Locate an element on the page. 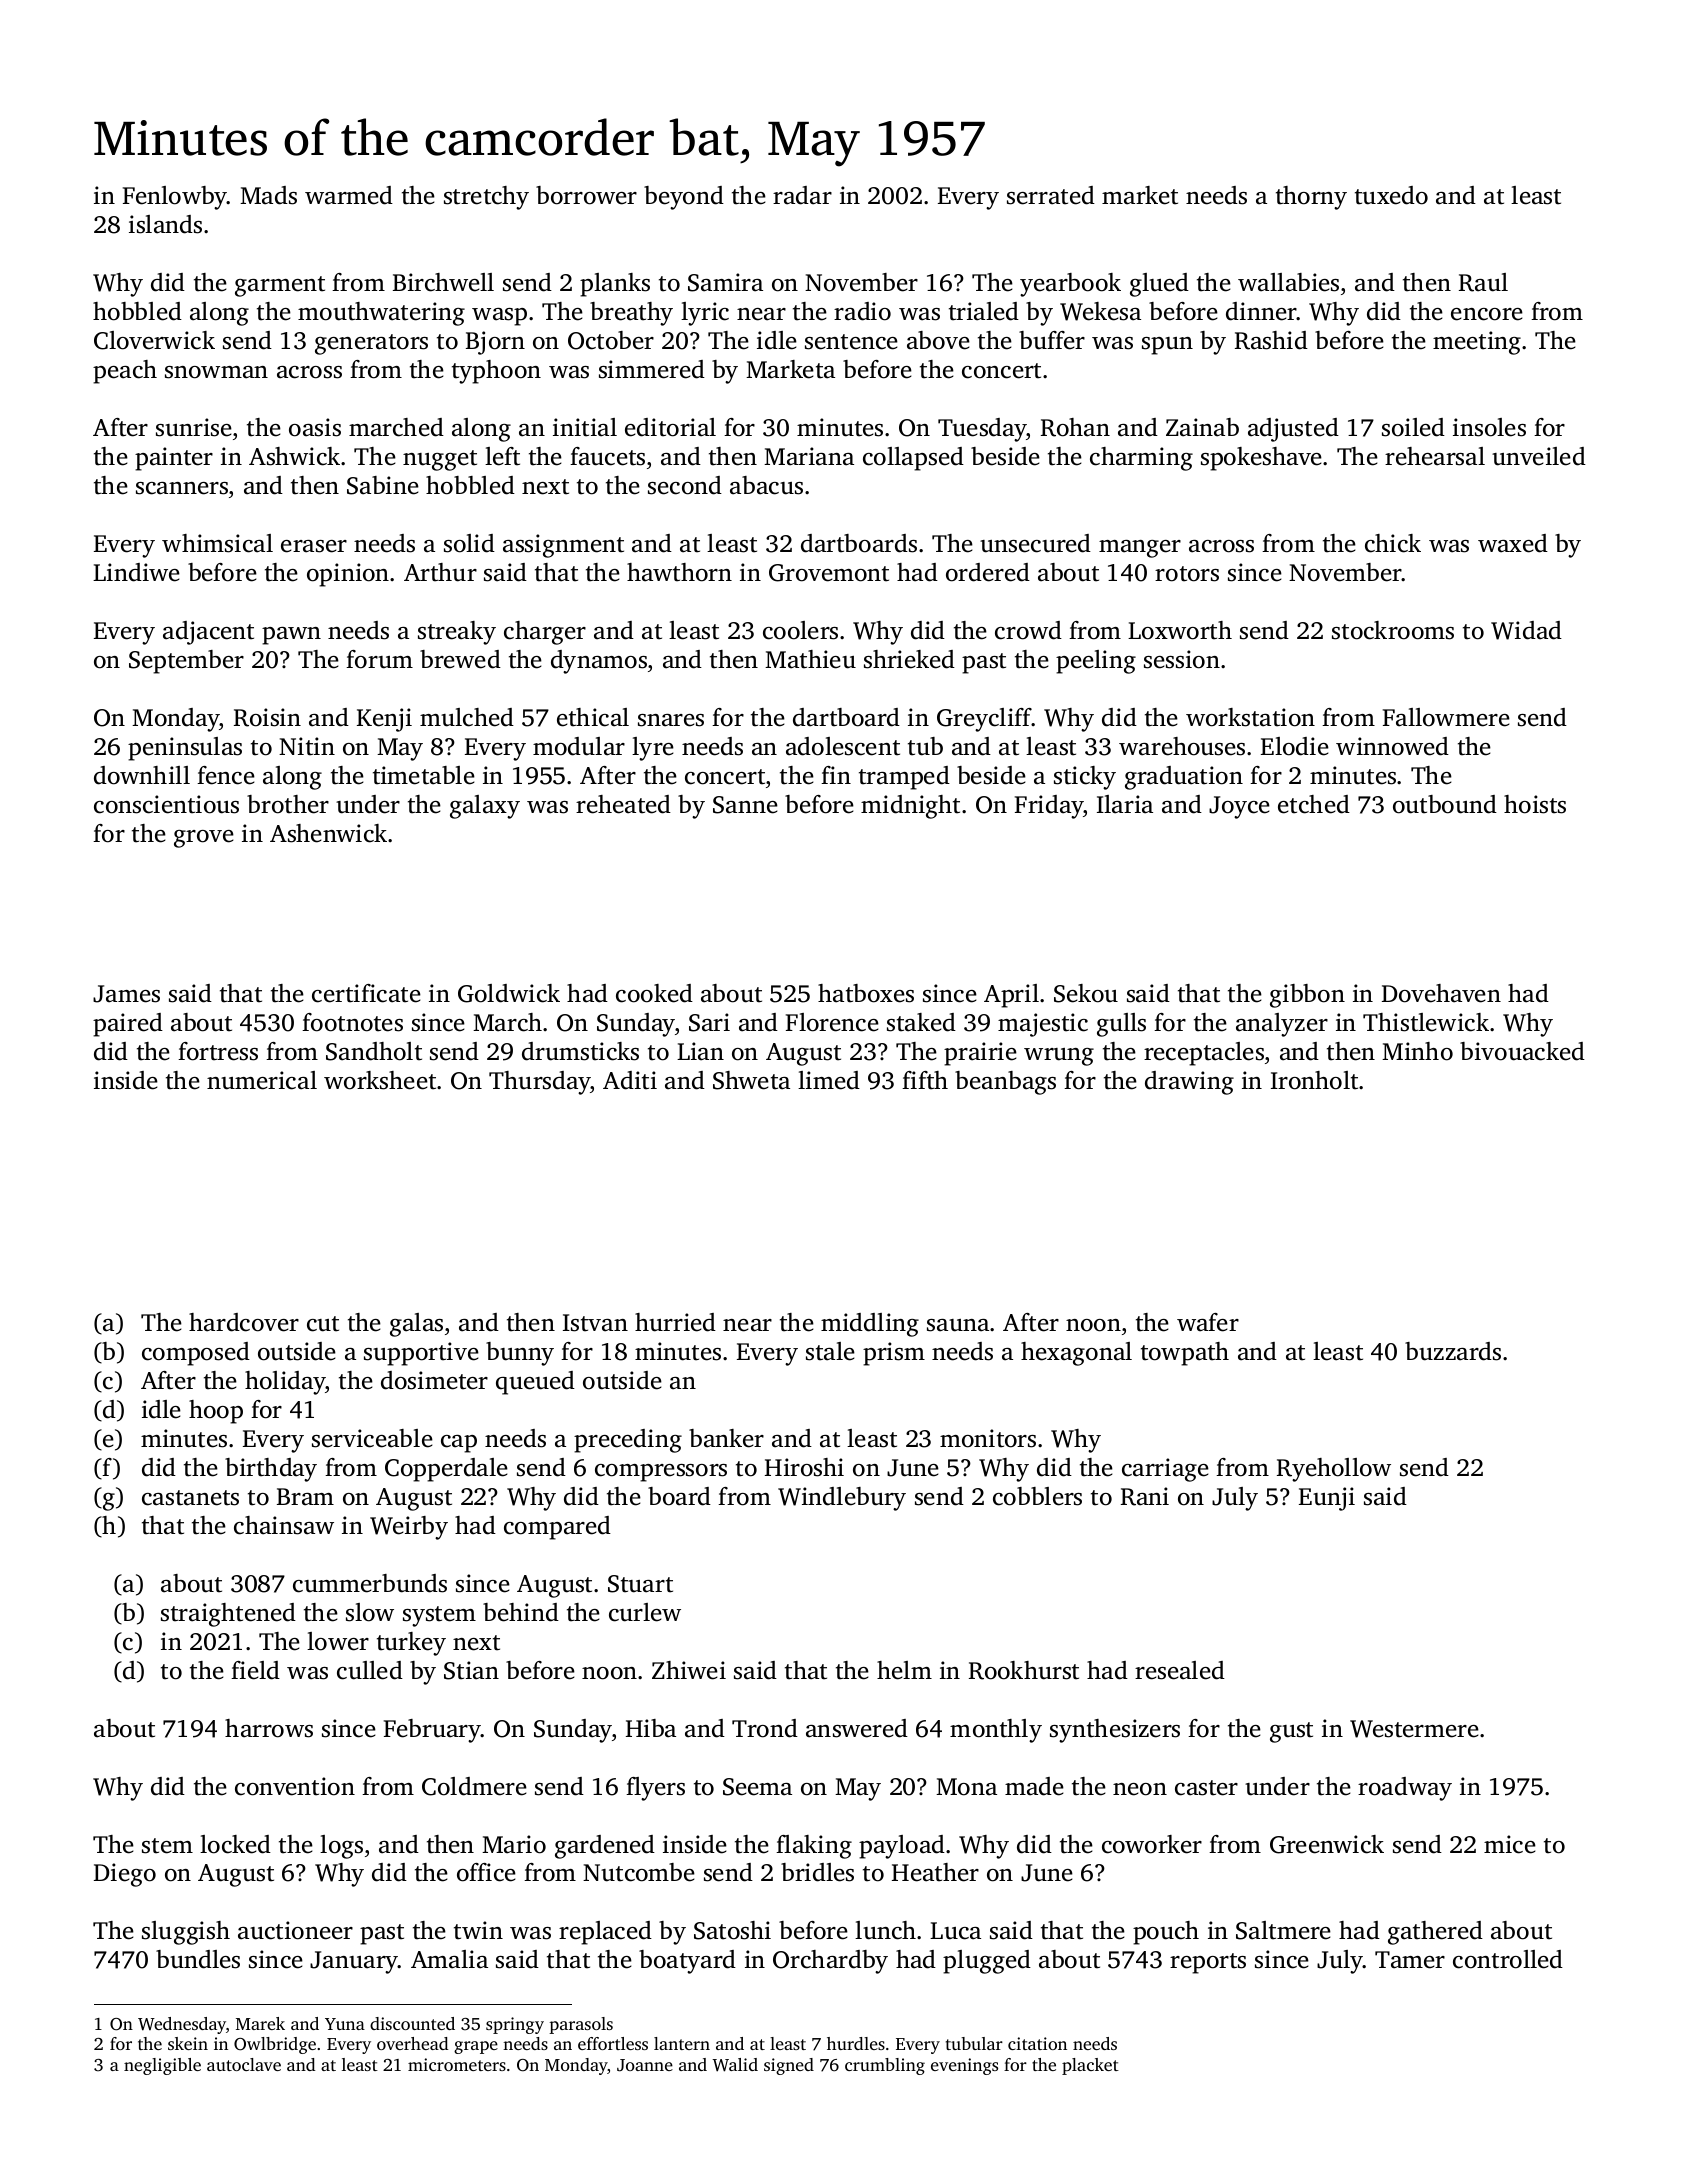 Image resolution: width=1683 pixels, height=2178 pixels. radar is located at coordinates (802, 195).
